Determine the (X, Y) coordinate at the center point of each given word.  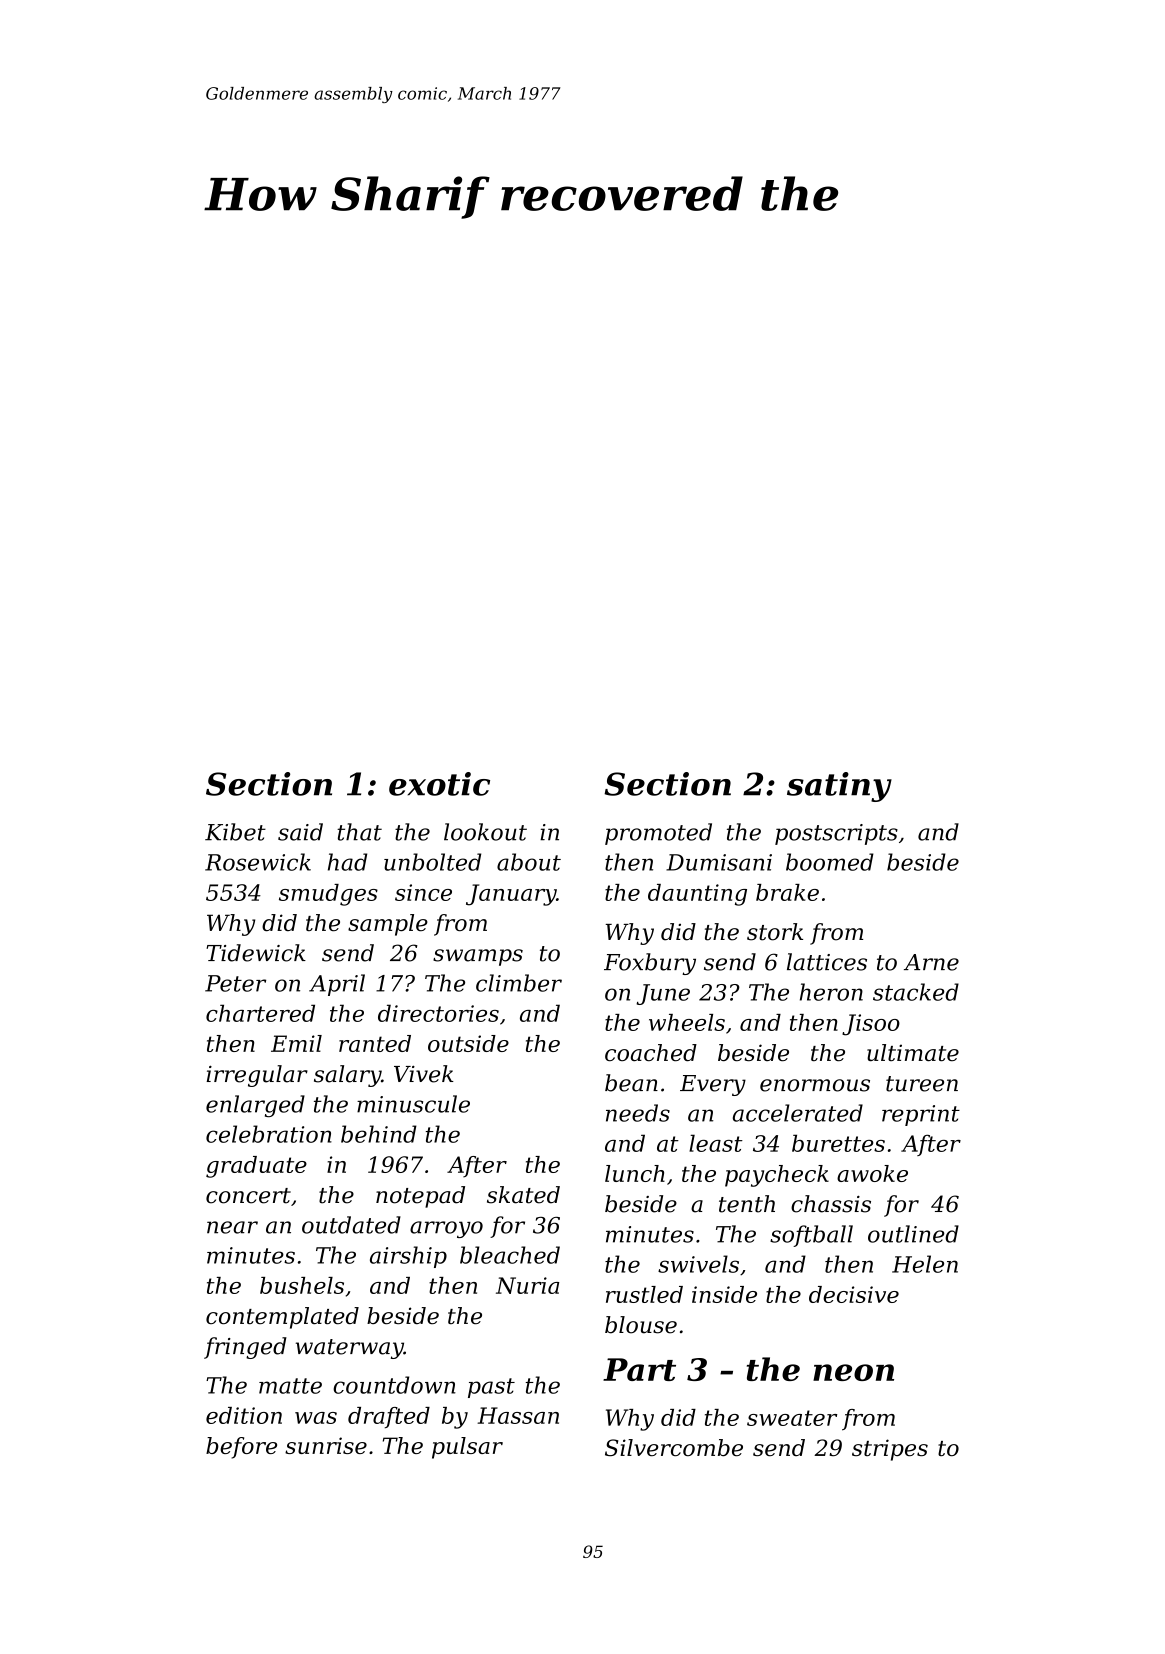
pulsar (467, 1448)
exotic (439, 784)
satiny (839, 787)
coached (651, 1052)
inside (724, 1294)
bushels (302, 1285)
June (663, 994)
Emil (296, 1043)
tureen (922, 1084)
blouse (641, 1325)
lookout (485, 832)
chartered (260, 1013)
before (241, 1448)
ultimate (913, 1052)
